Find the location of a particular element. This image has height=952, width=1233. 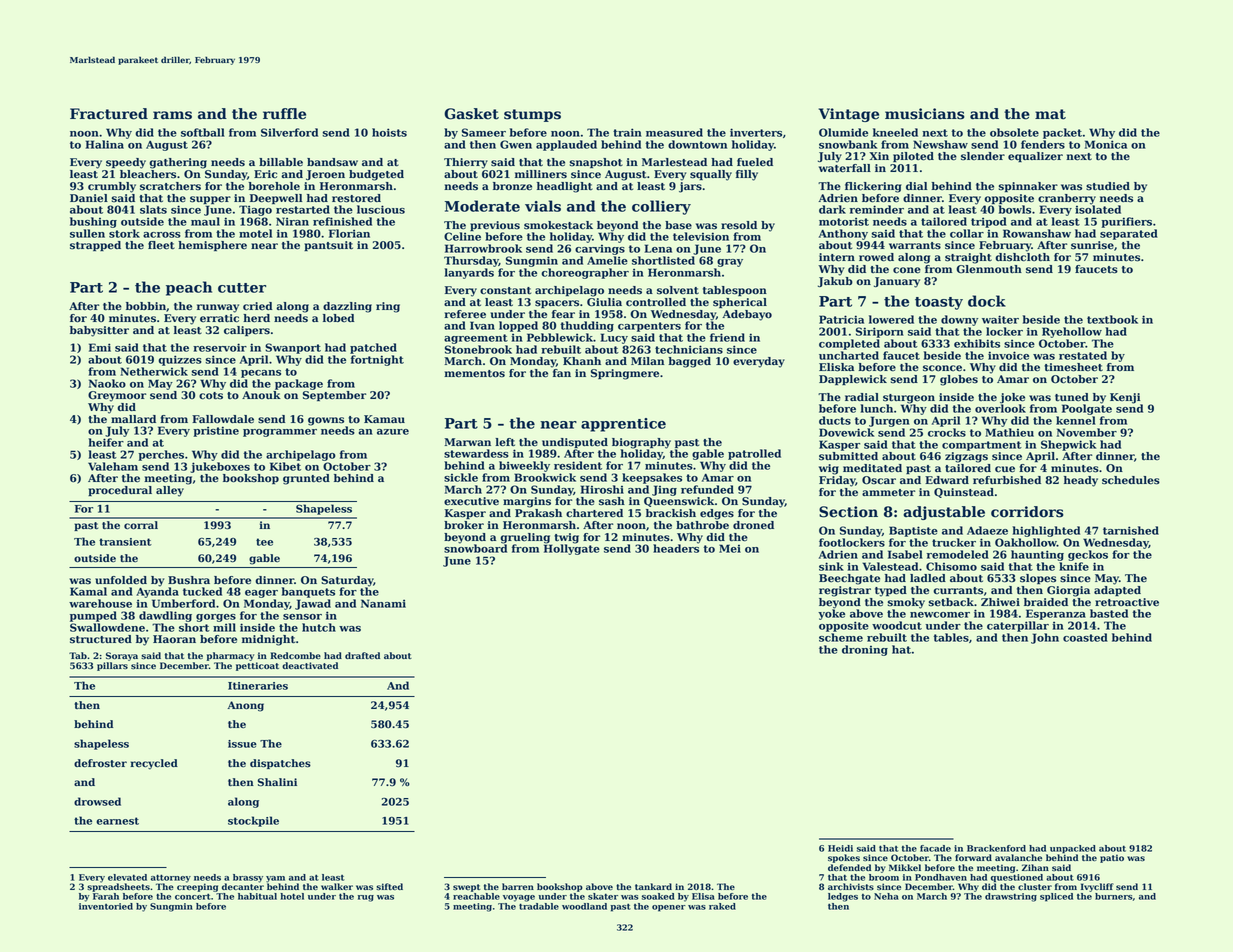

downy is located at coordinates (959, 320).
